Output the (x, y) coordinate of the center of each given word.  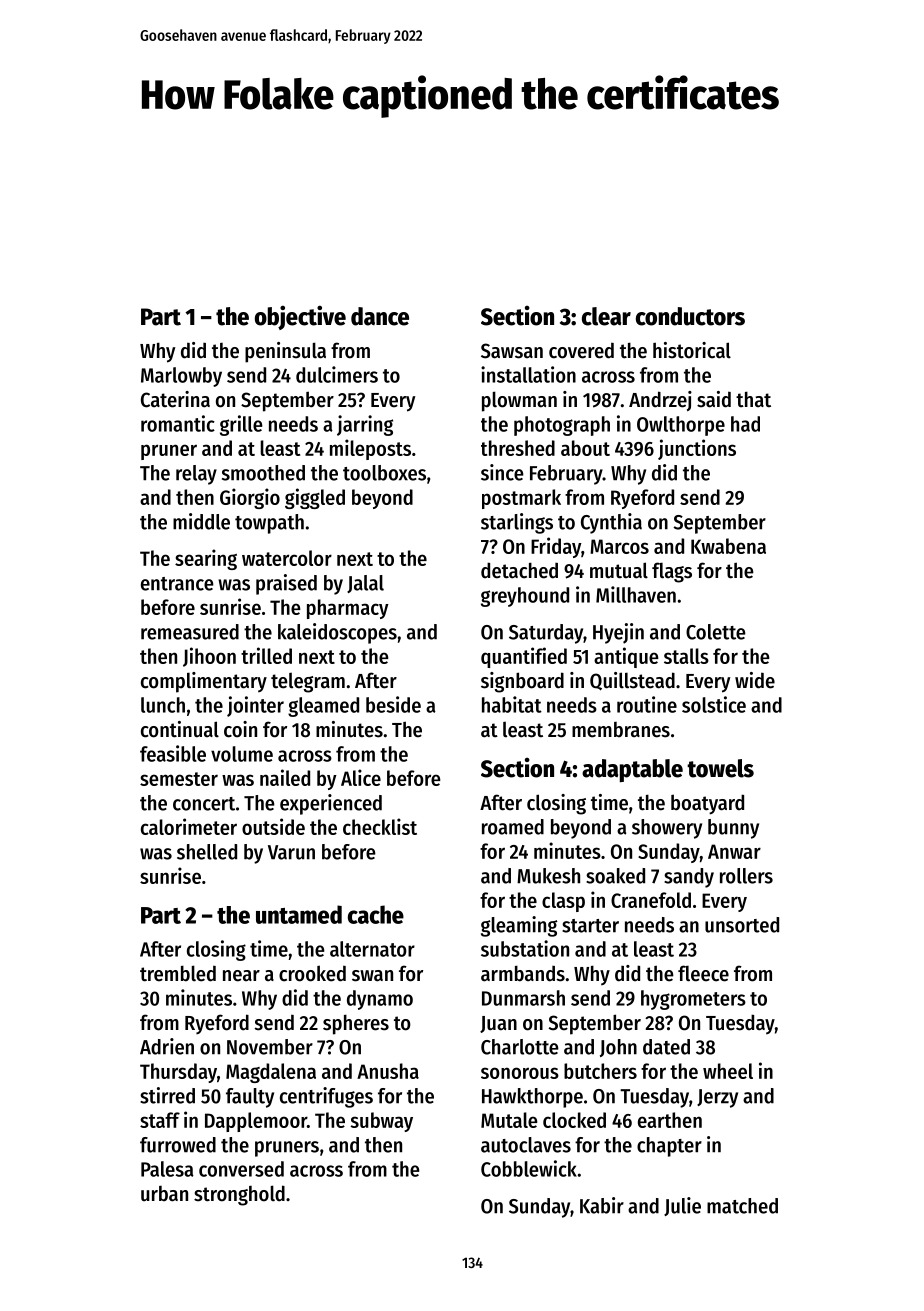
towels (720, 768)
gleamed (323, 707)
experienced (331, 804)
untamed (299, 914)
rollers (746, 876)
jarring (365, 425)
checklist (380, 826)
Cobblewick (529, 1168)
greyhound (525, 597)
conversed (241, 1169)
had (745, 424)
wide (755, 680)
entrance (177, 584)
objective (300, 317)
